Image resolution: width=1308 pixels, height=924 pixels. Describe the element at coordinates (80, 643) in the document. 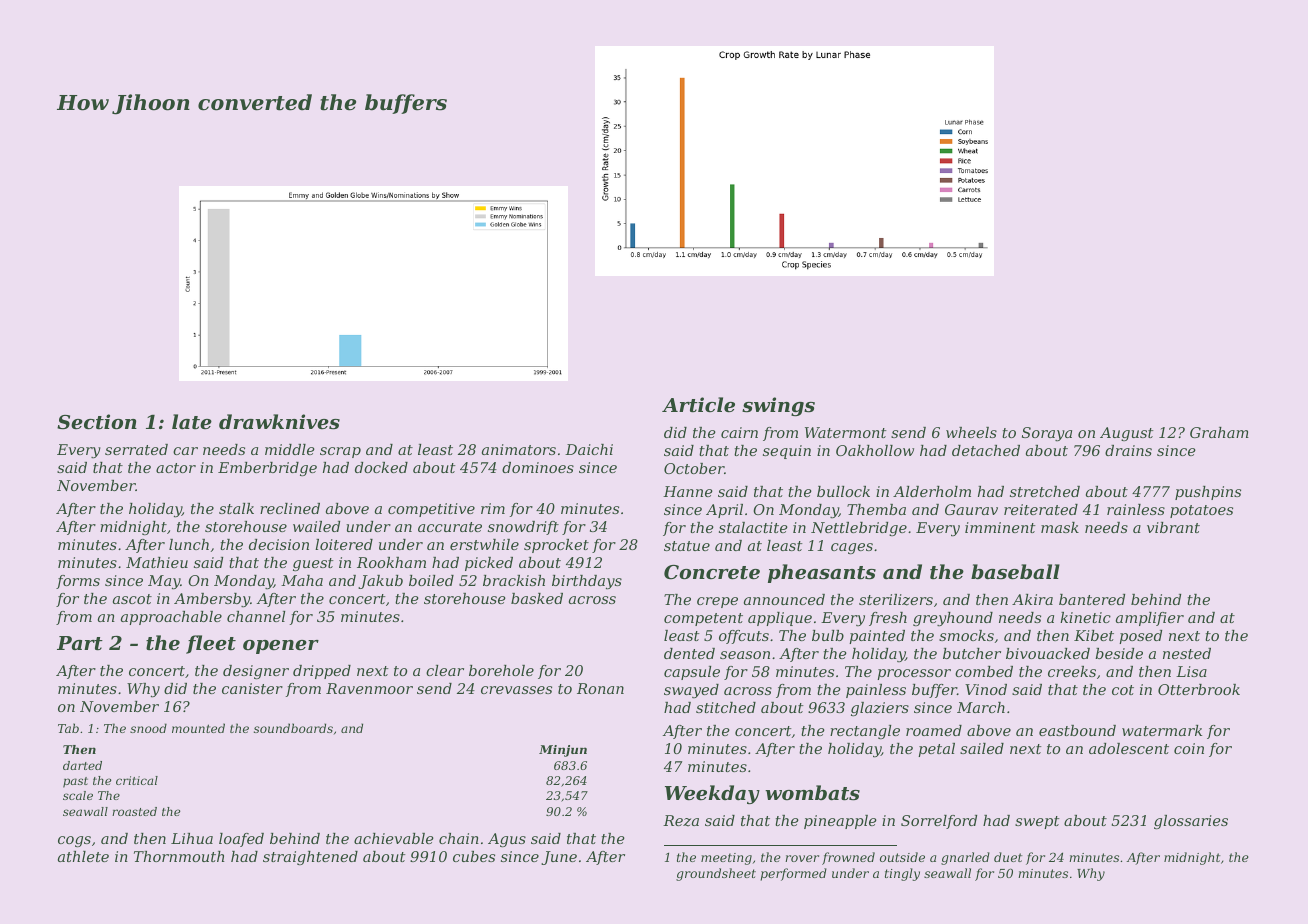

I see `Part` at that location.
